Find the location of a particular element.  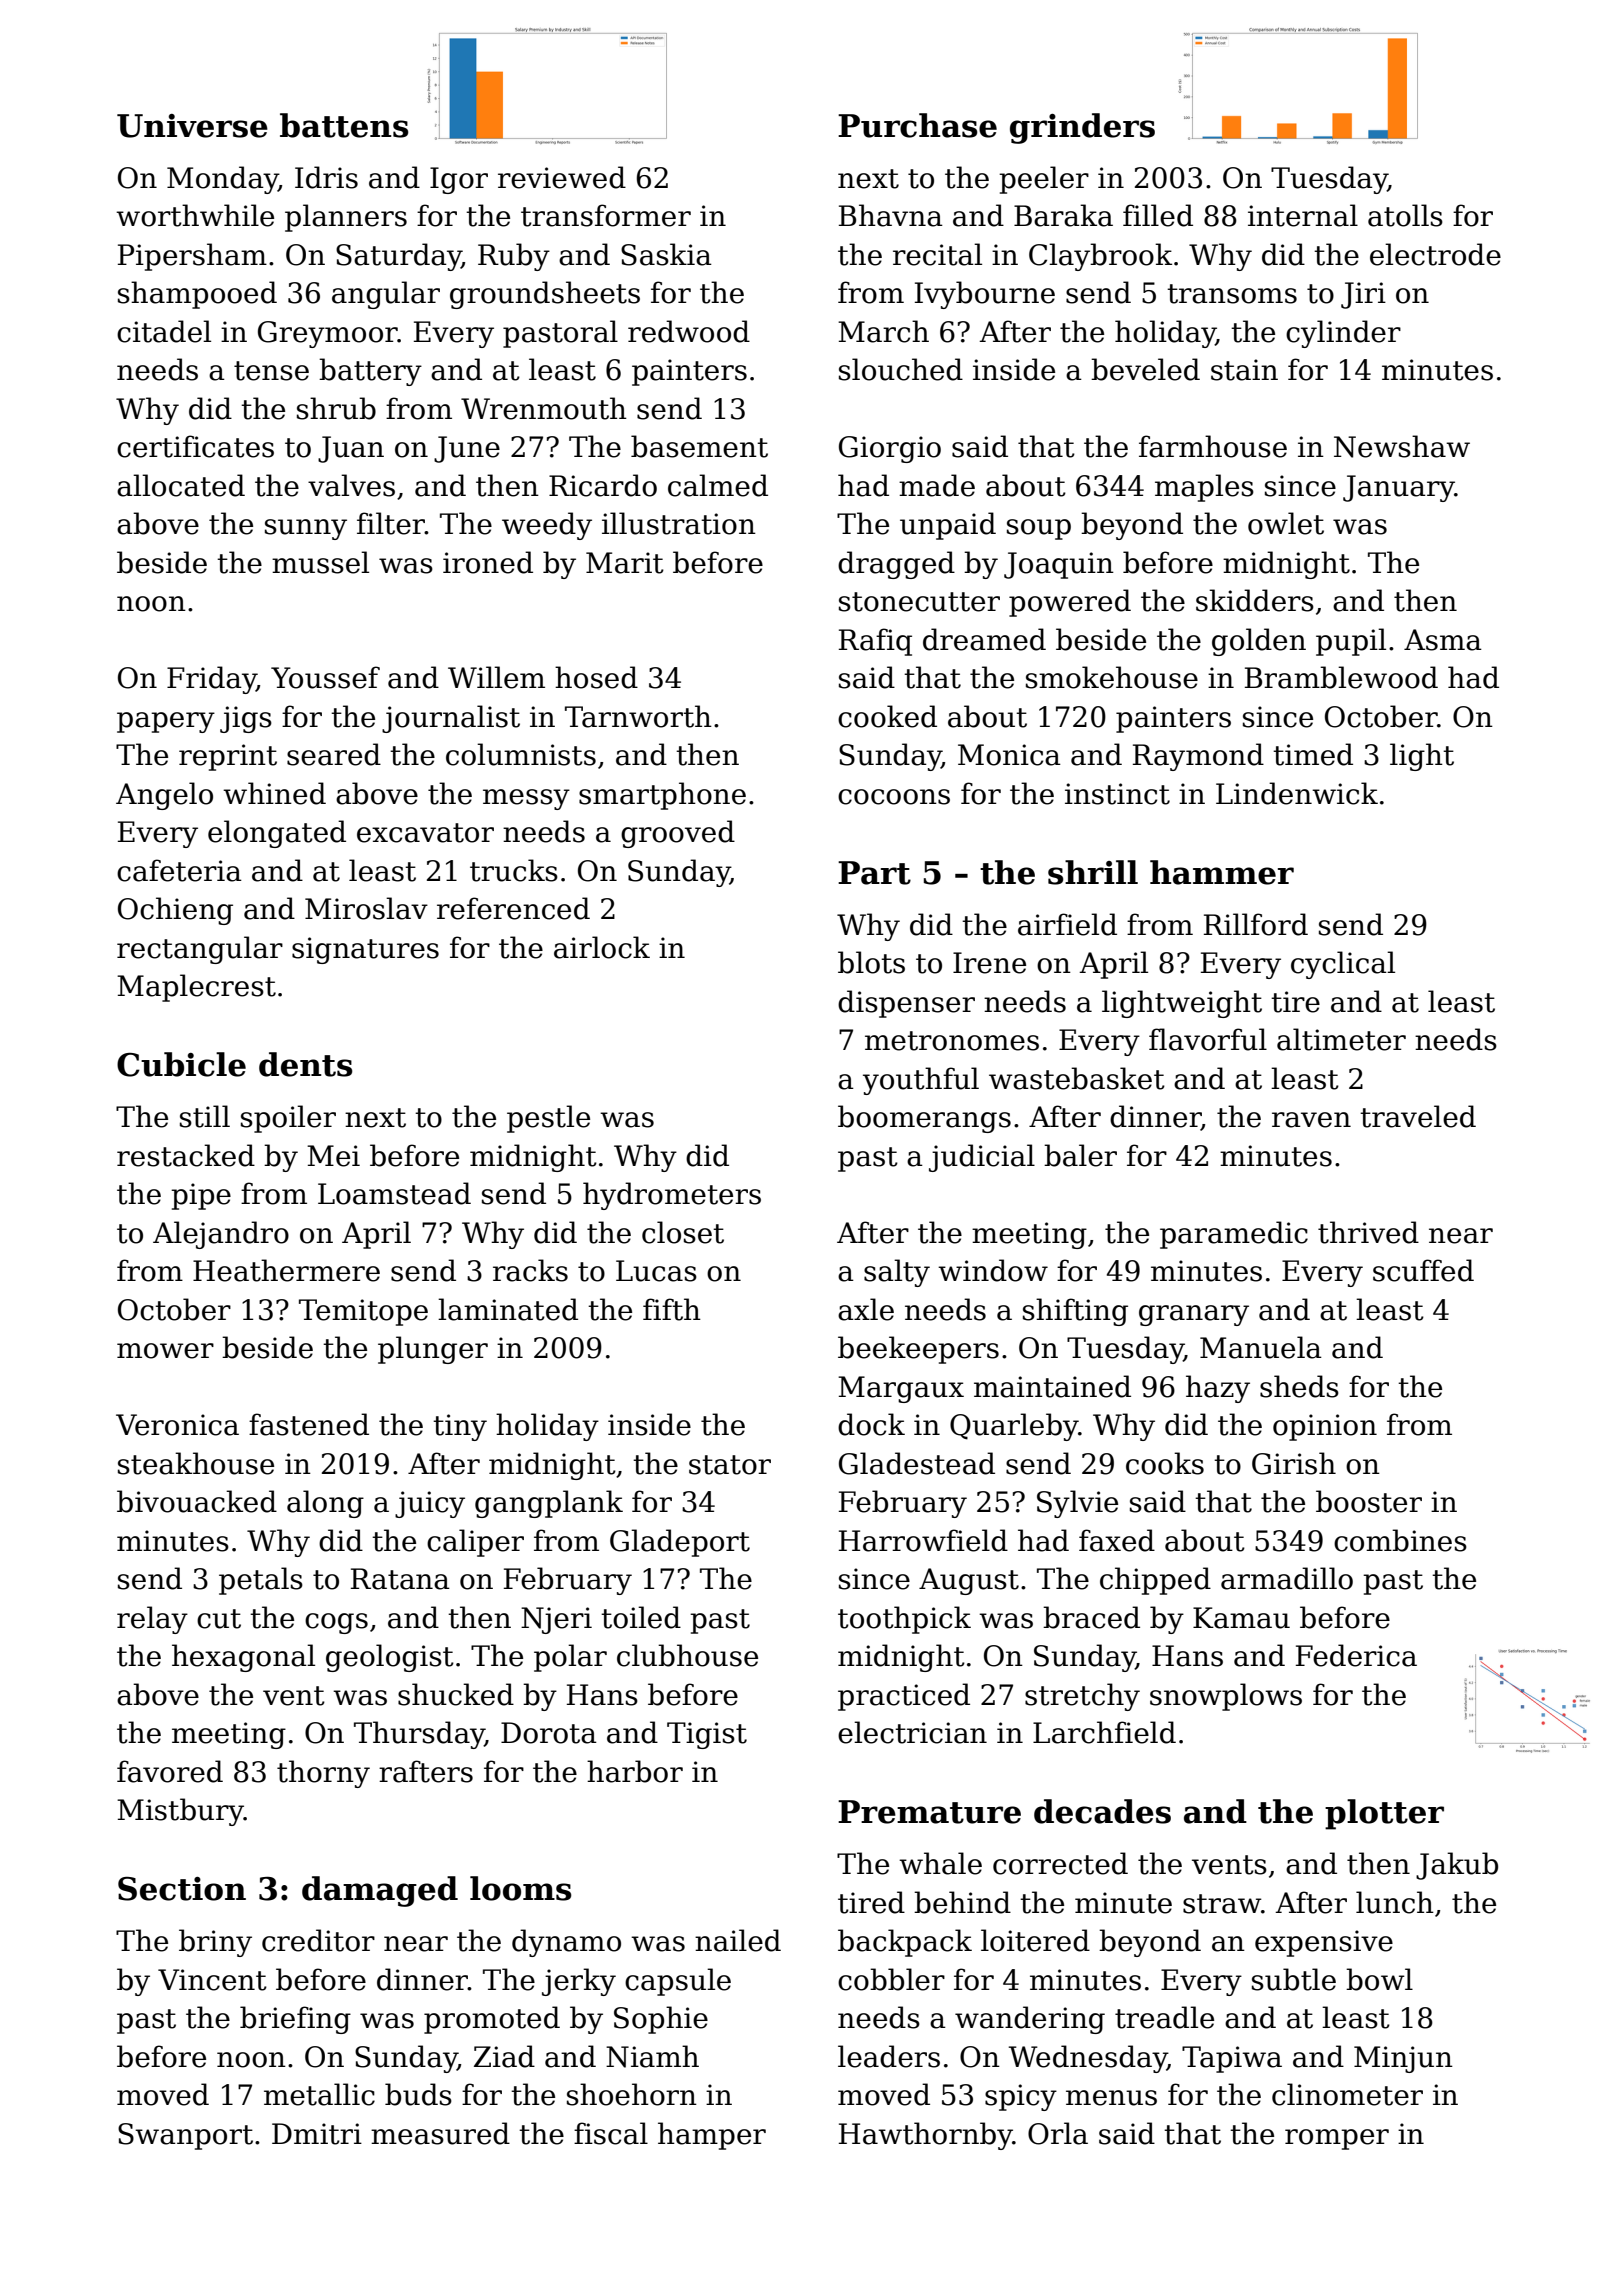

filter is located at coordinates (391, 523).
